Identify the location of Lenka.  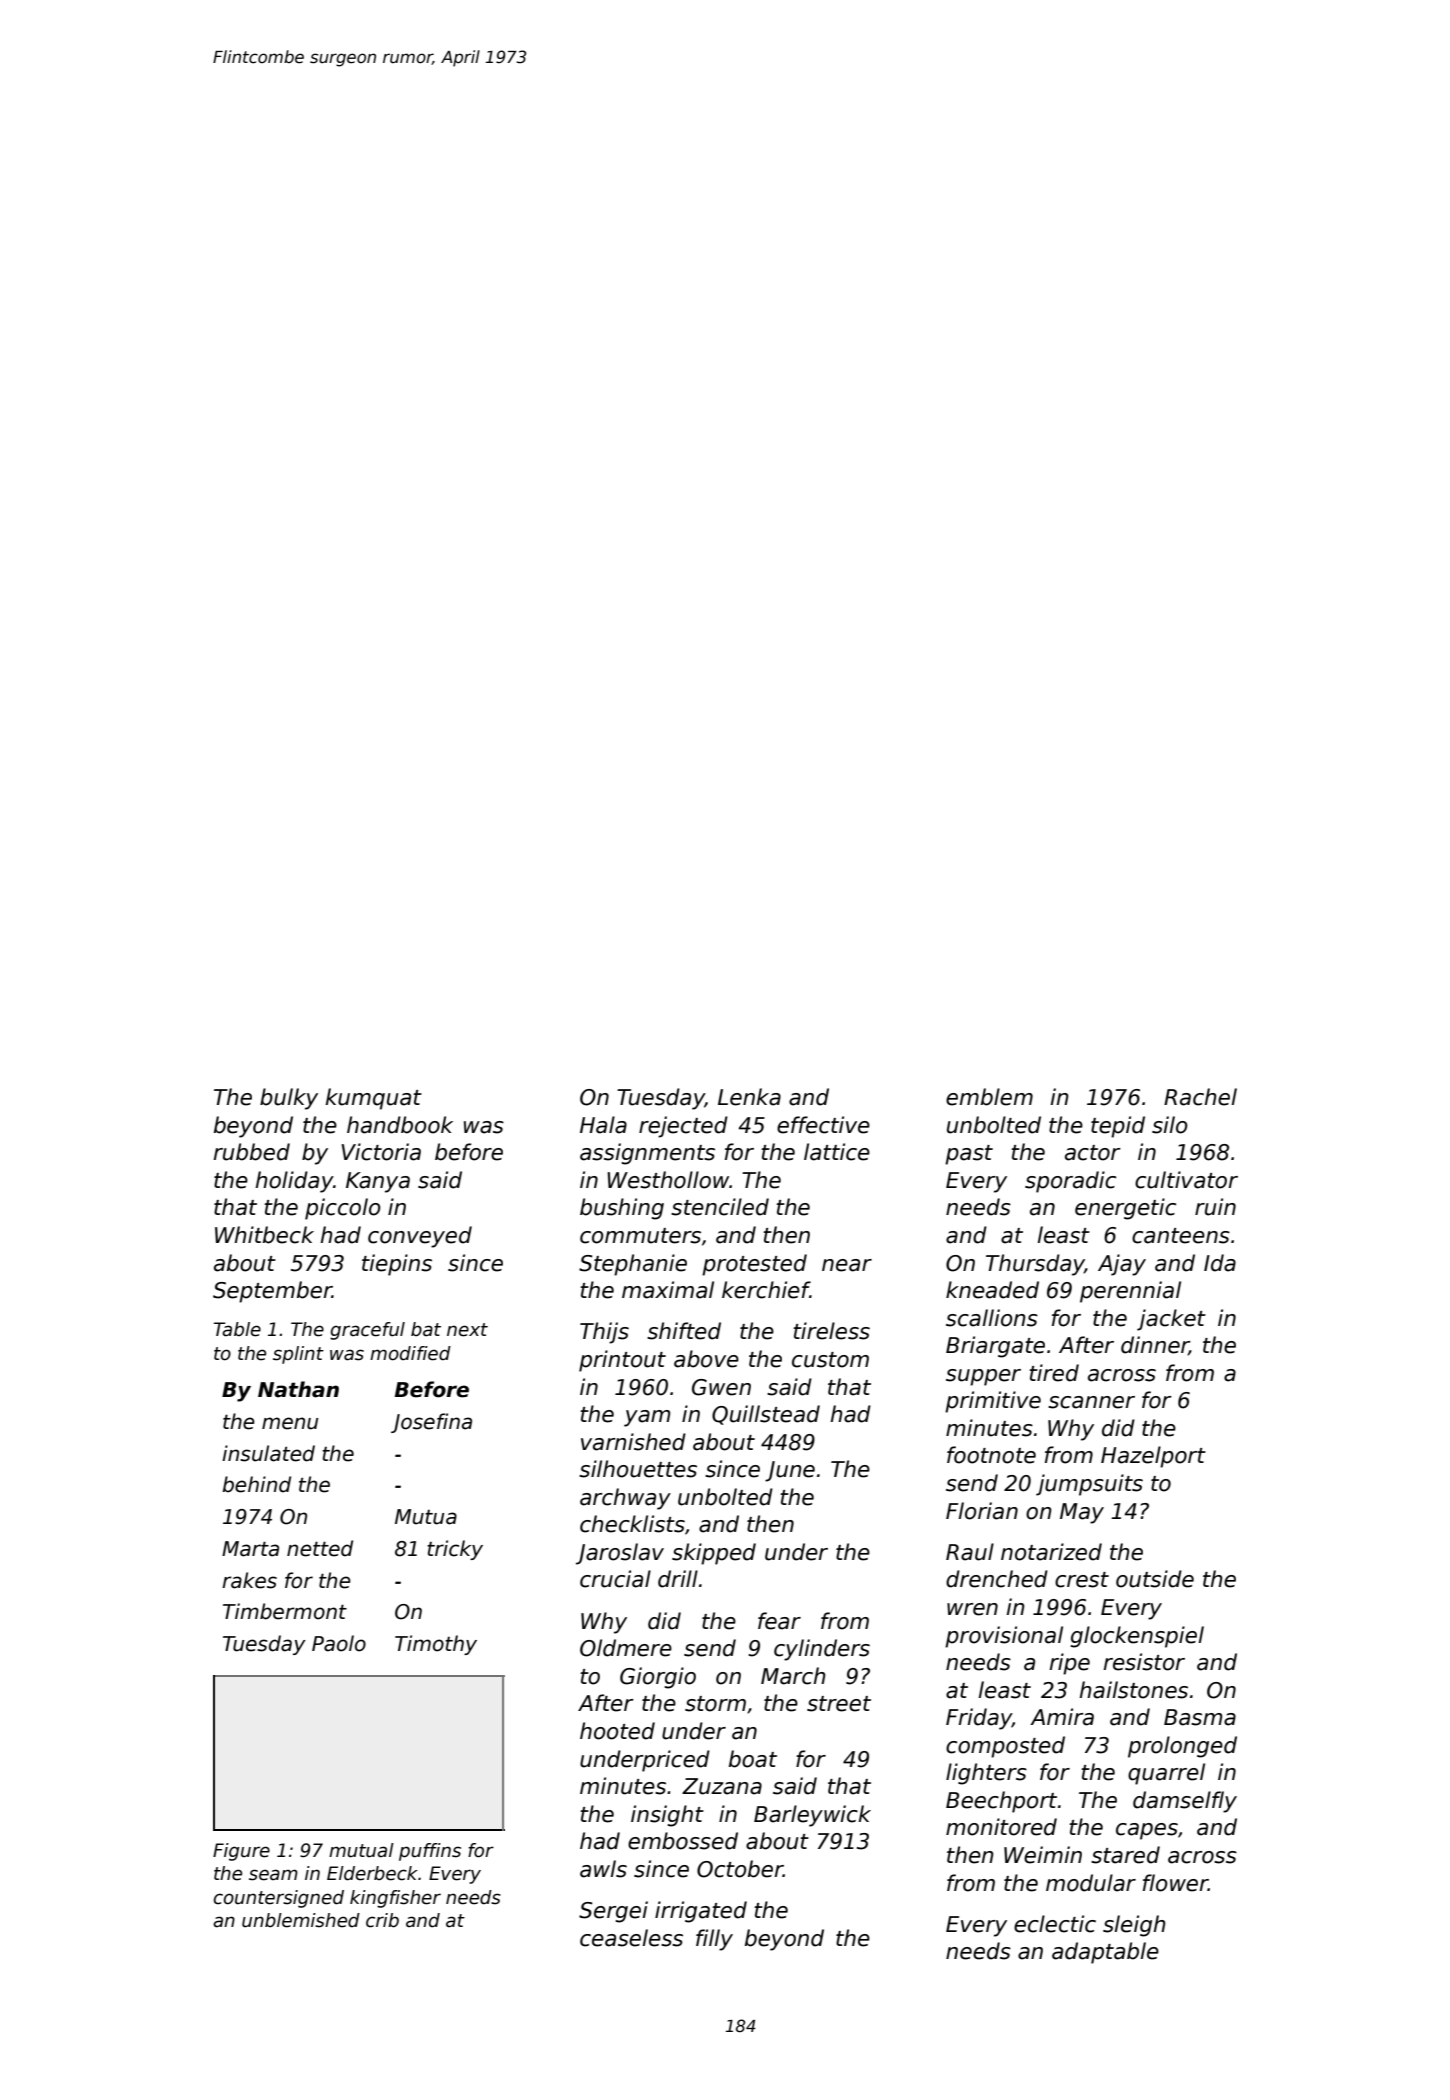
(749, 1097).
